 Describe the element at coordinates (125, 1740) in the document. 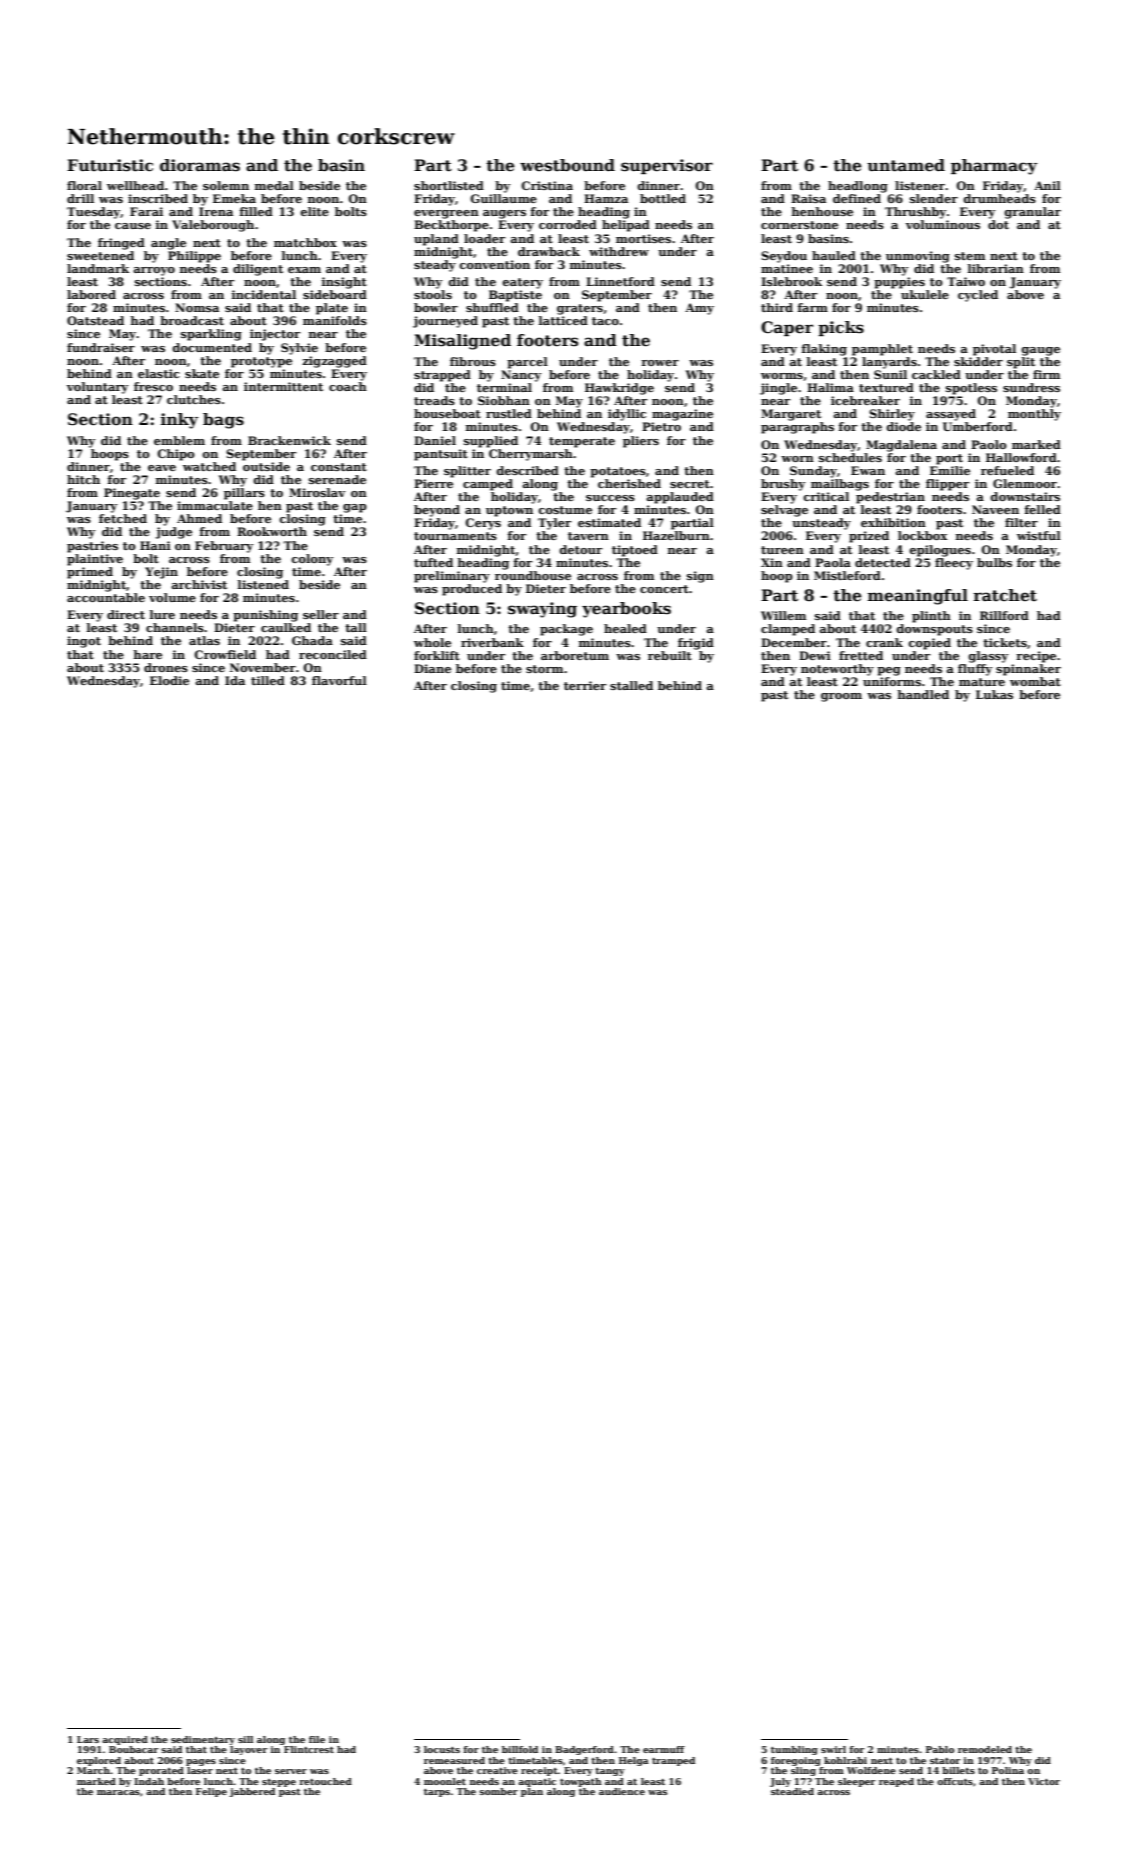

I see `acquired` at that location.
